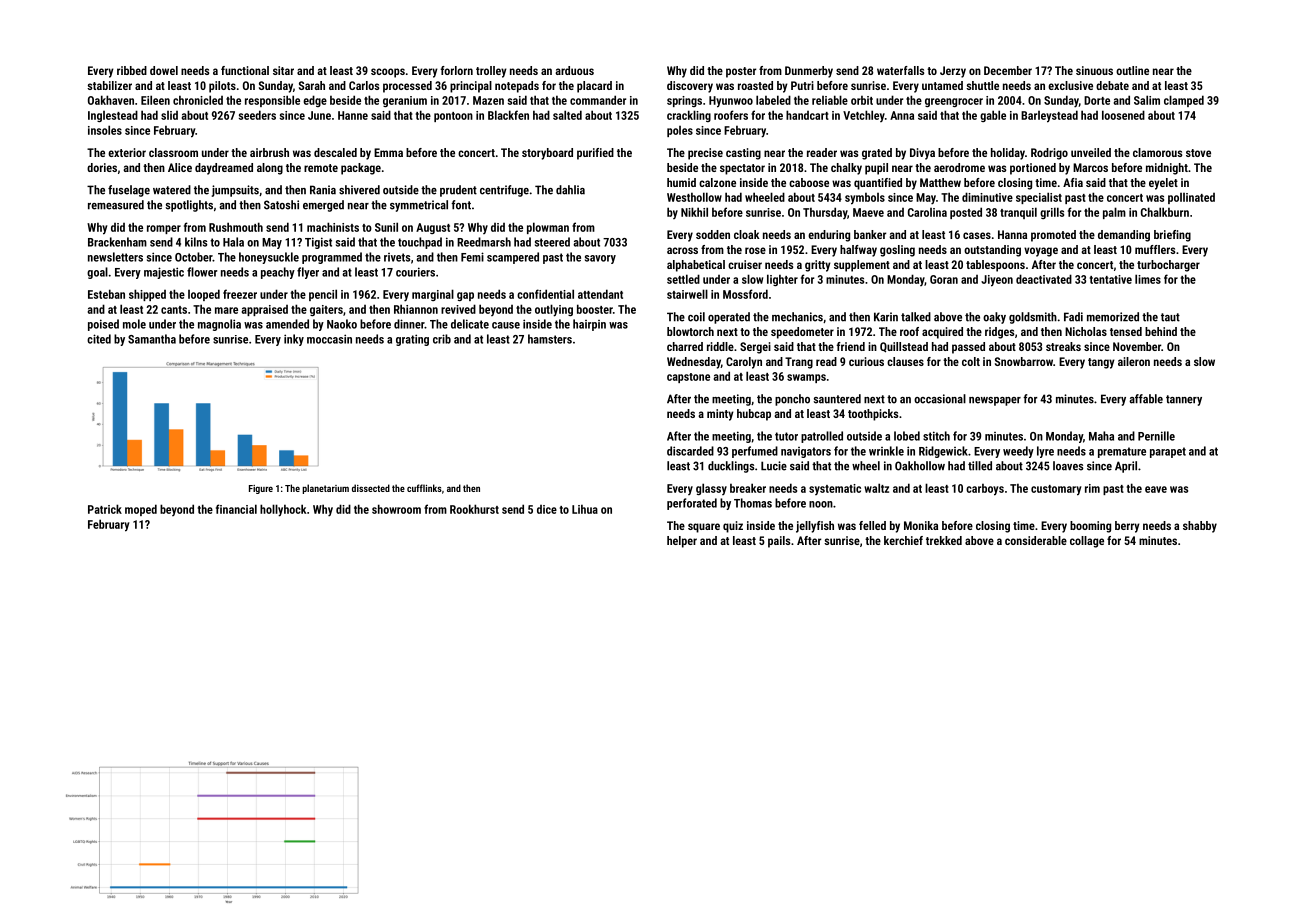  Describe the element at coordinates (113, 116) in the image. I see `Inglestead` at that location.
